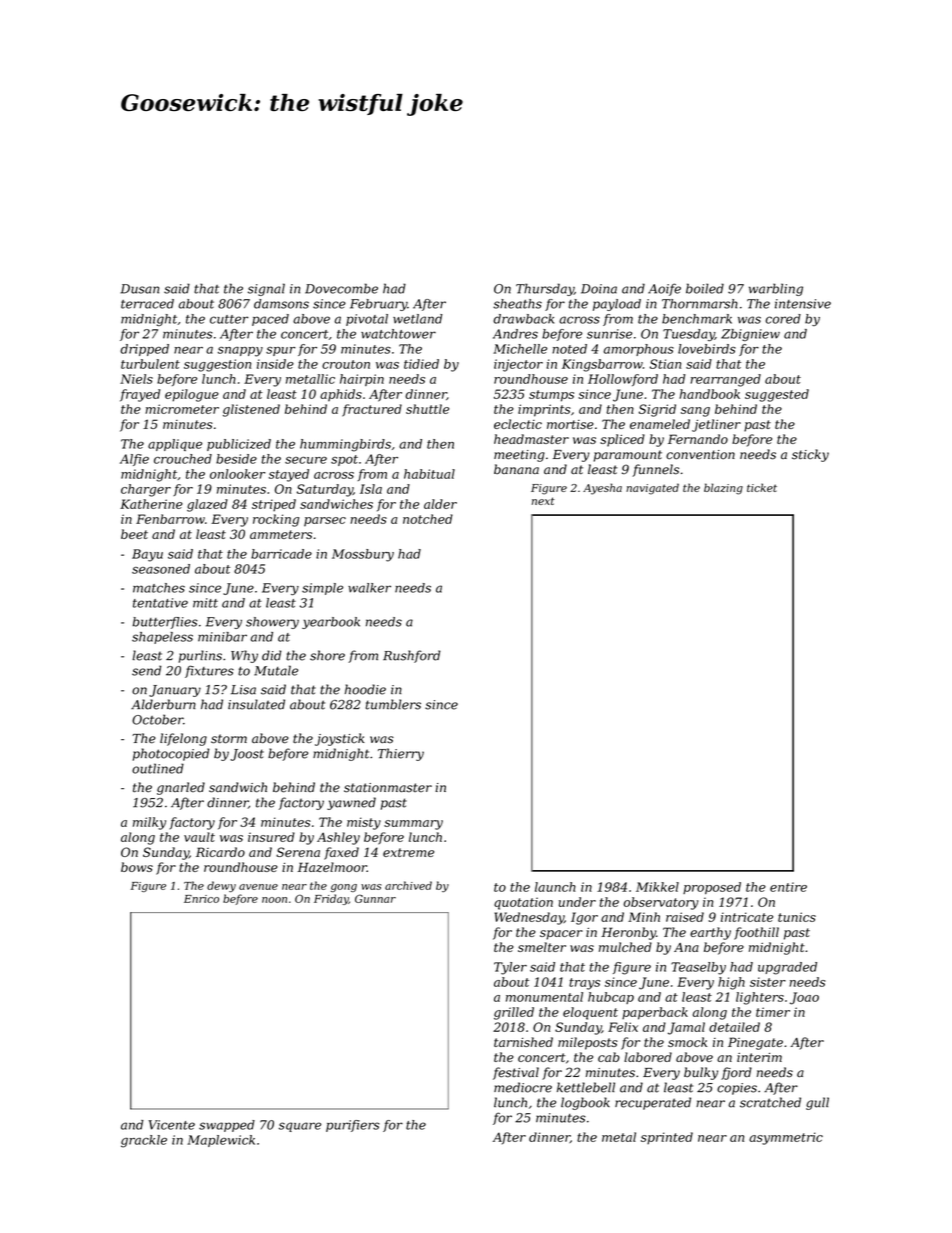  Describe the element at coordinates (341, 288) in the document. I see `Dovecombe` at that location.
